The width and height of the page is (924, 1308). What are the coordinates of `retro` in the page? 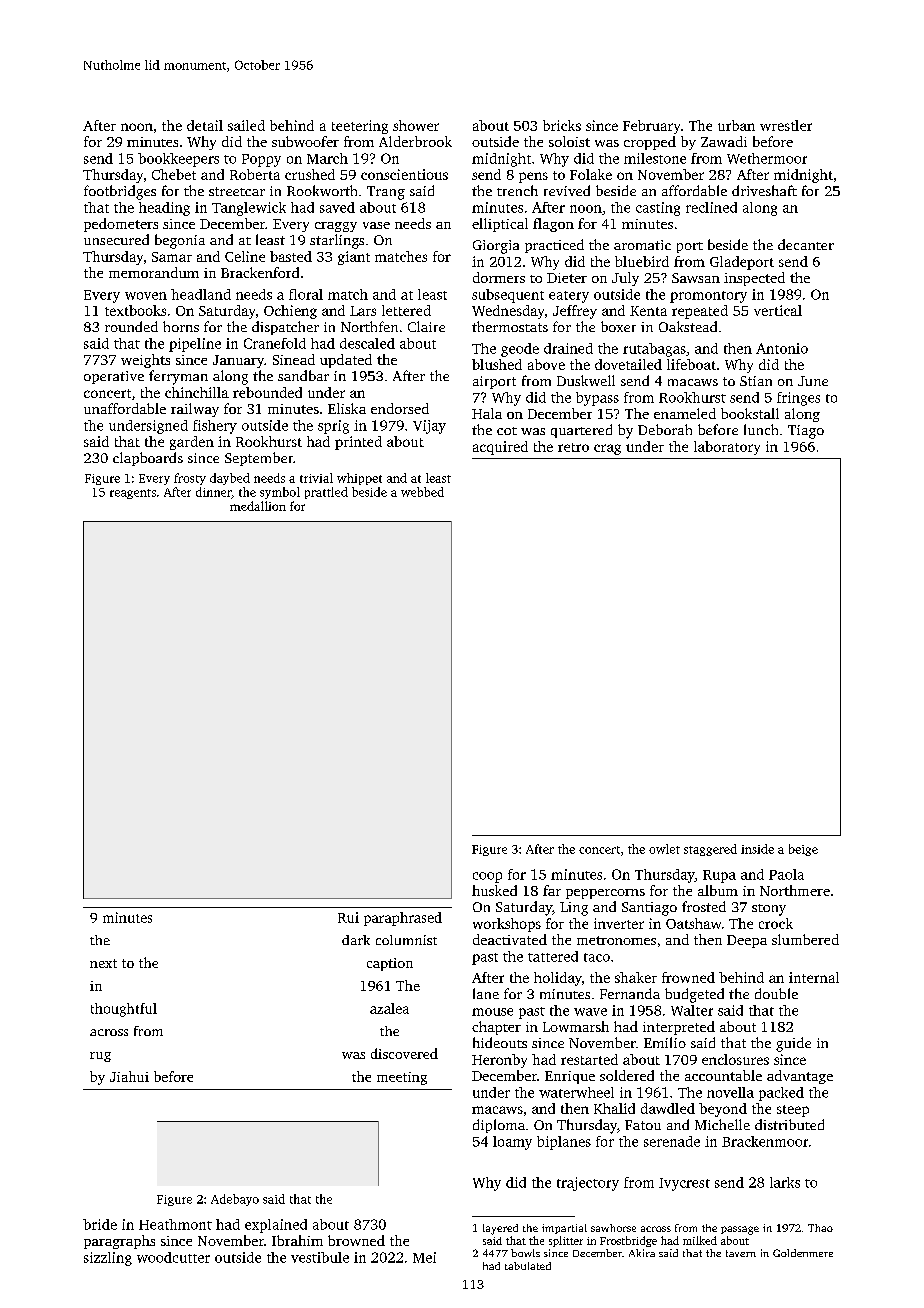 It's located at (573, 447).
